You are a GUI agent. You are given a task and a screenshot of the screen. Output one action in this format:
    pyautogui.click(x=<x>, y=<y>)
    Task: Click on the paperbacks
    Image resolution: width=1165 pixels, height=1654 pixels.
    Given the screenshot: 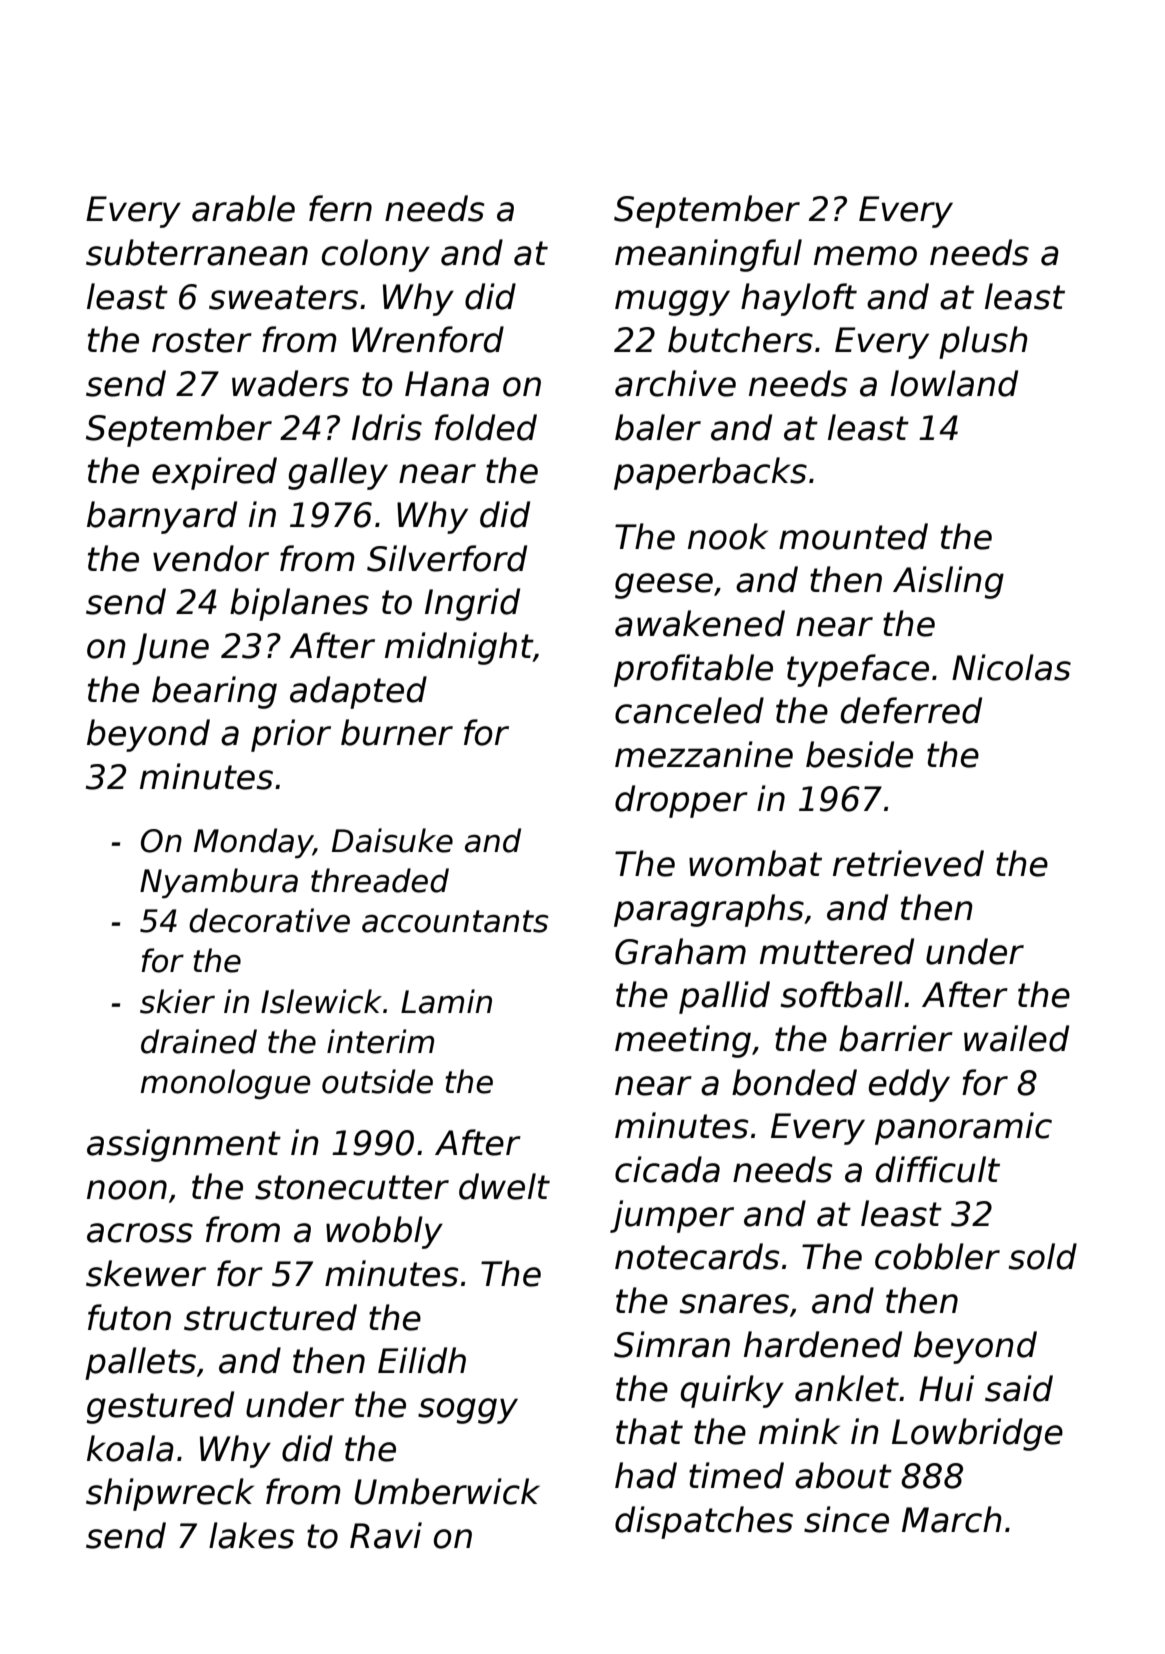 What is the action you would take?
    pyautogui.click(x=710, y=473)
